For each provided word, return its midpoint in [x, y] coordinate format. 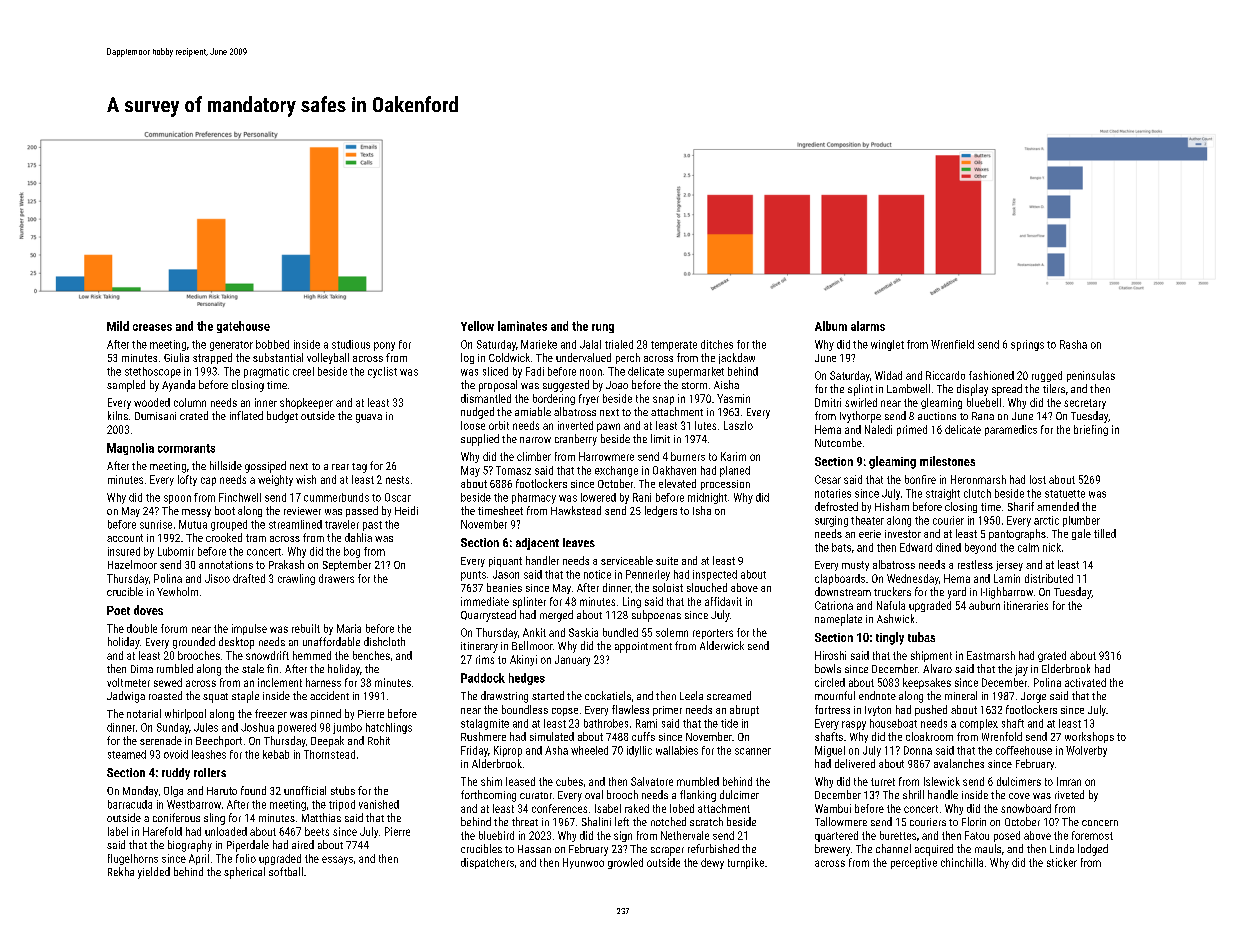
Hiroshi [830, 655]
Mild [118, 326]
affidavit [723, 601]
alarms [868, 326]
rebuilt [306, 628]
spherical [244, 873]
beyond [980, 548]
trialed [619, 344]
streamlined [295, 524]
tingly [890, 638]
